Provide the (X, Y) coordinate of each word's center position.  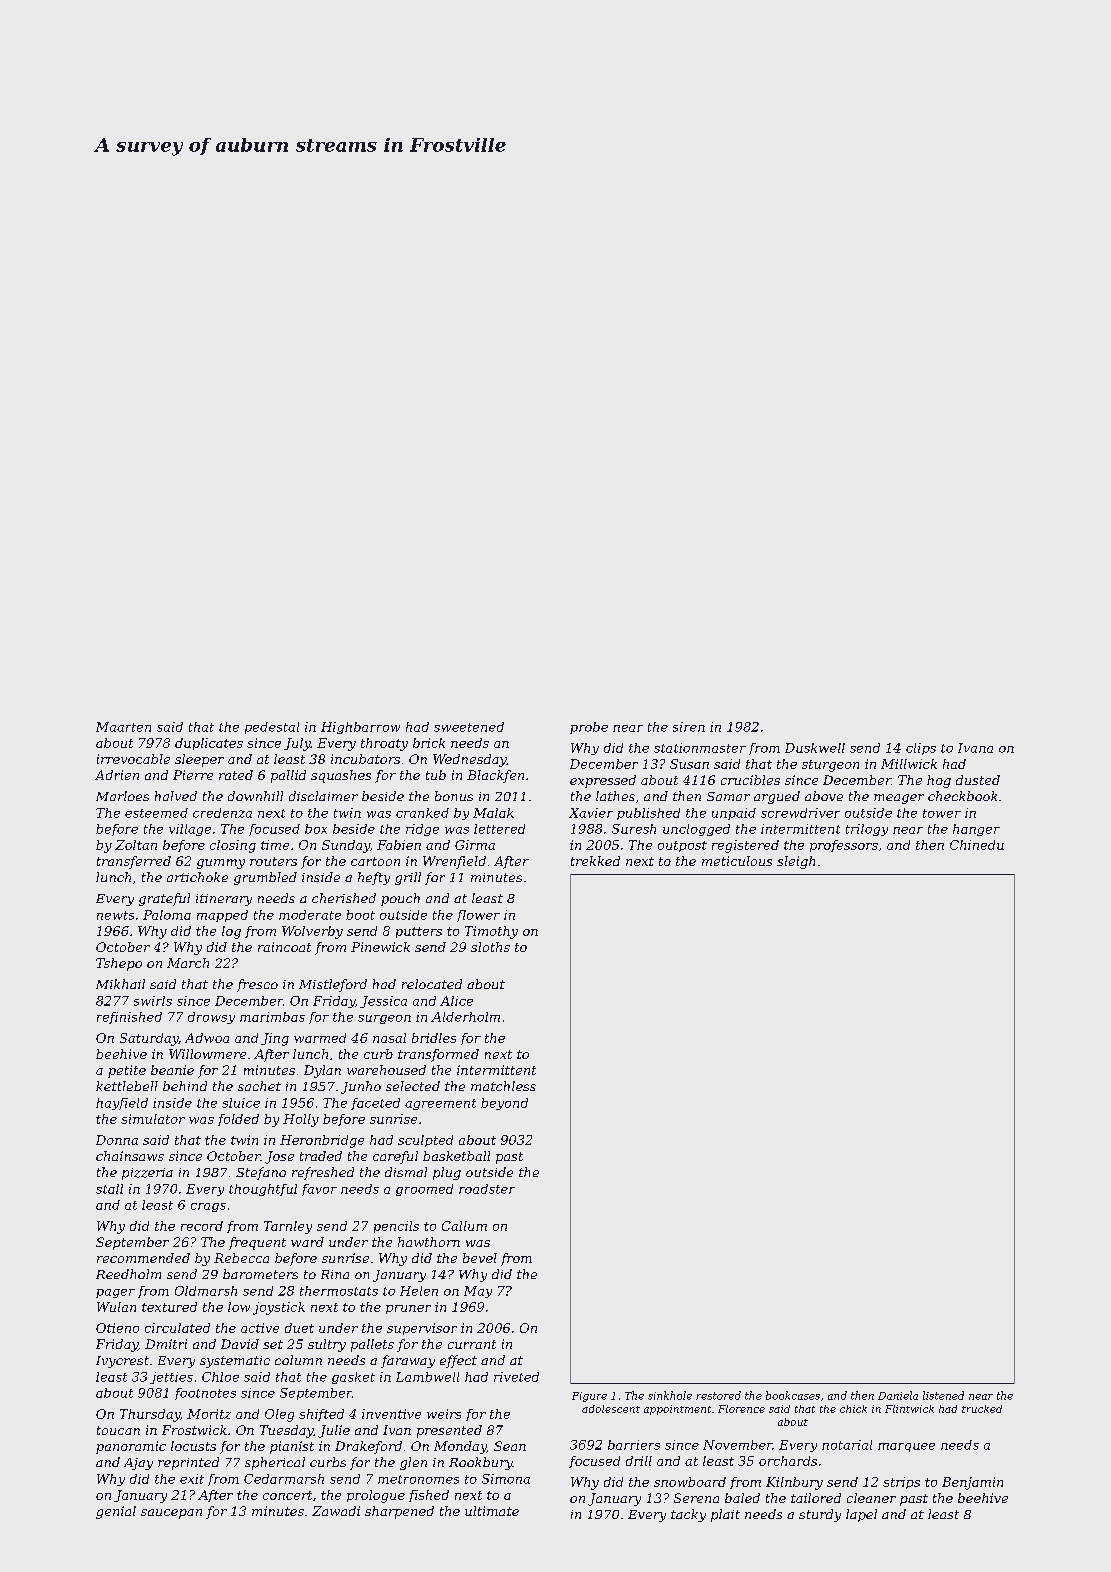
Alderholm (465, 1017)
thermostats (339, 1291)
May (478, 1292)
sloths (490, 947)
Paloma (167, 915)
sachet (259, 1086)
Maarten (123, 727)
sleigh (796, 862)
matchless (503, 1086)
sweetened (469, 727)
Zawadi (336, 1511)
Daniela (898, 1395)
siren (689, 727)
